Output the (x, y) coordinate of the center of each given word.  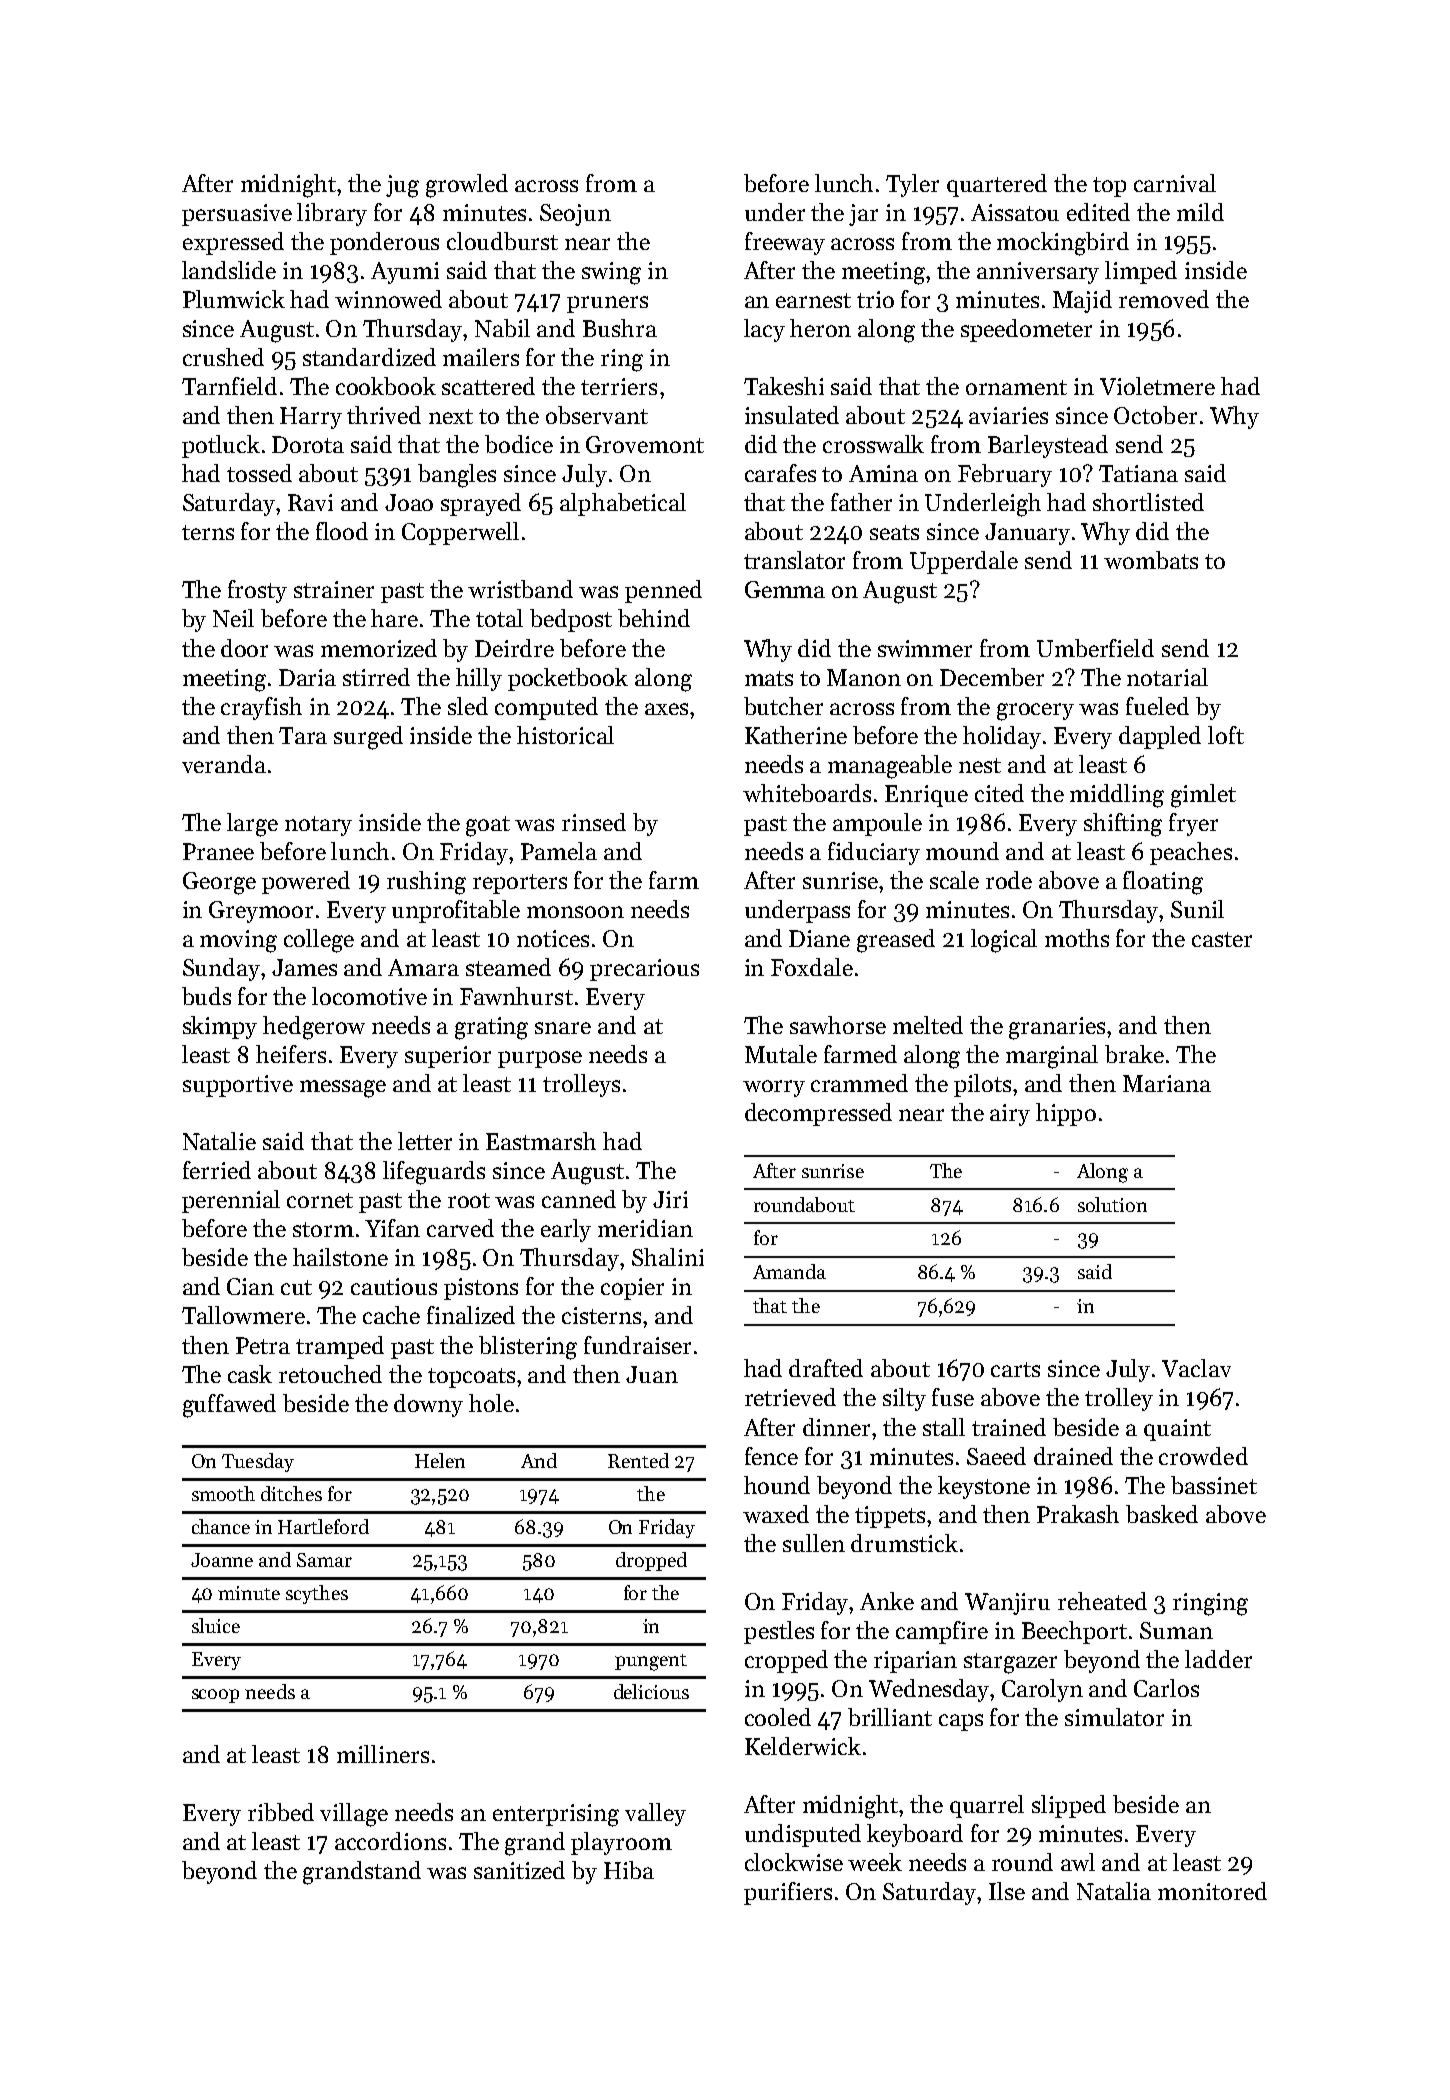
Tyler (912, 185)
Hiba (629, 1870)
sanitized (519, 1870)
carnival (1175, 183)
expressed (233, 243)
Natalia (1114, 1891)
